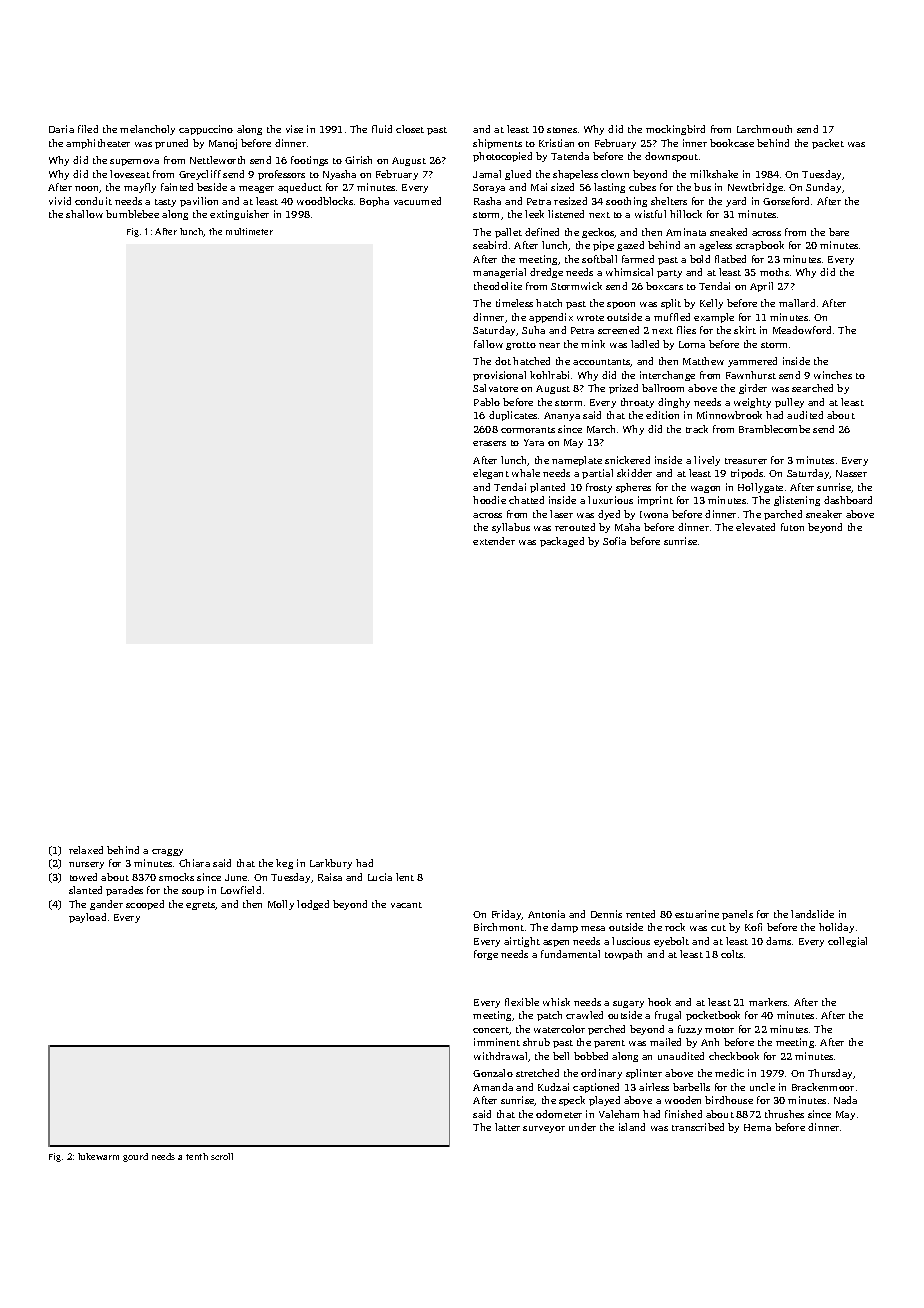  Describe the element at coordinates (489, 443) in the document. I see `erasers` at that location.
